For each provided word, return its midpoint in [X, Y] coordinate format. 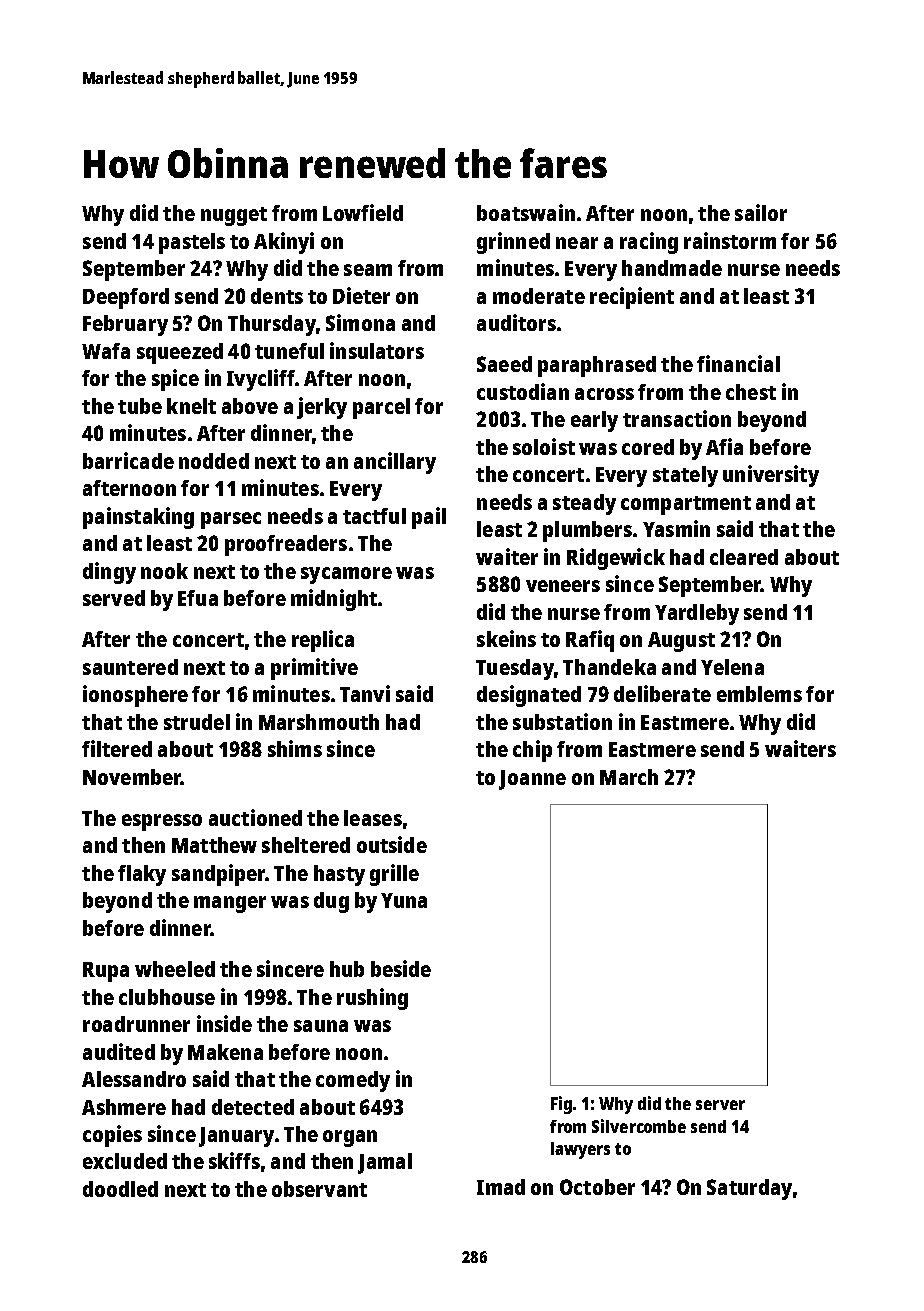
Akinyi [284, 243]
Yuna [404, 900]
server [720, 1105]
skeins [506, 638]
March [629, 777]
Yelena [732, 667]
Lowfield [363, 212]
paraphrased [597, 366]
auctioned [255, 817]
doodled [120, 1189]
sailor [761, 212]
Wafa [106, 351]
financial [738, 363]
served [114, 598]
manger [230, 904]
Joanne [532, 780]
